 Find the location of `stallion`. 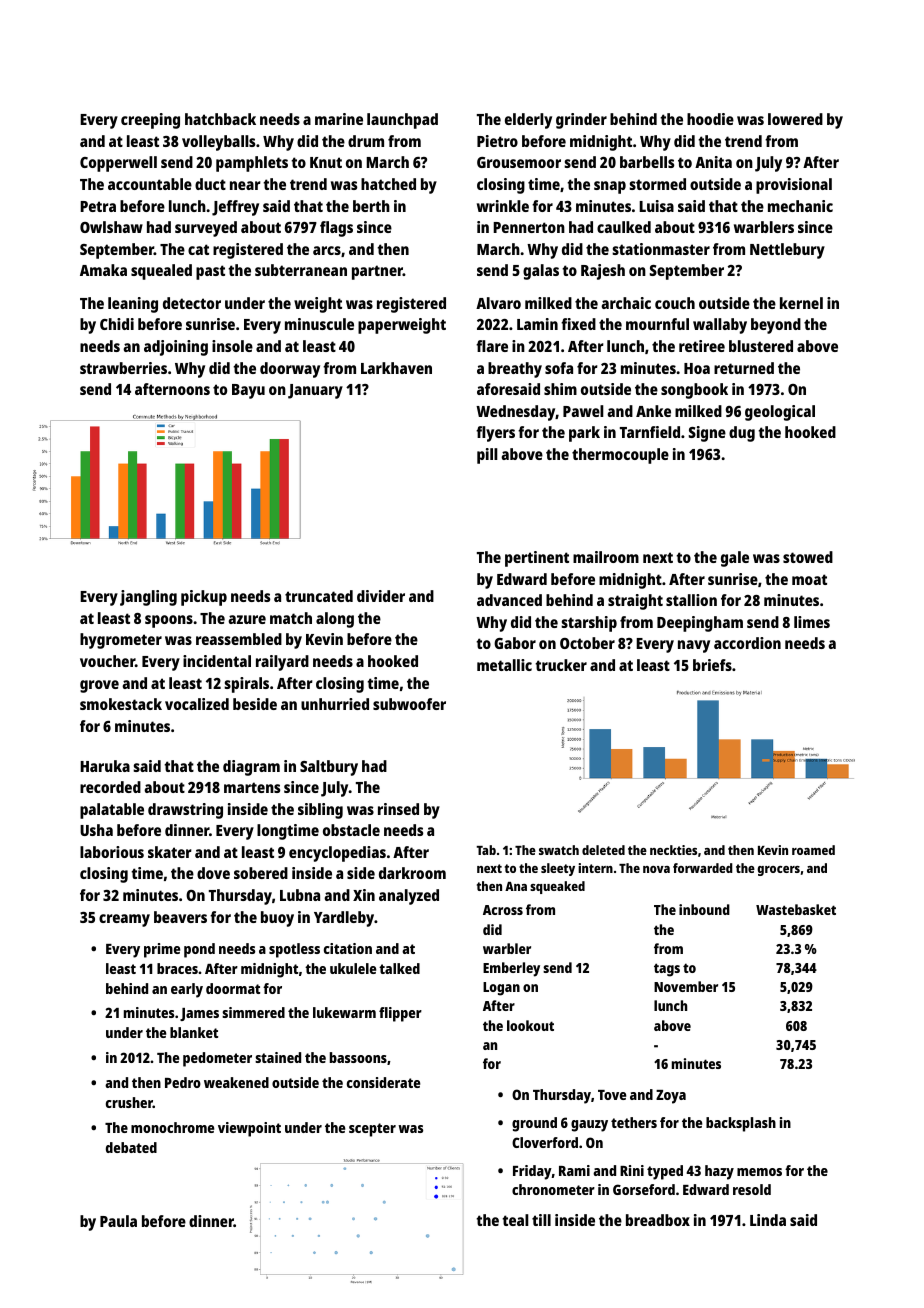

stallion is located at coordinates (691, 600).
